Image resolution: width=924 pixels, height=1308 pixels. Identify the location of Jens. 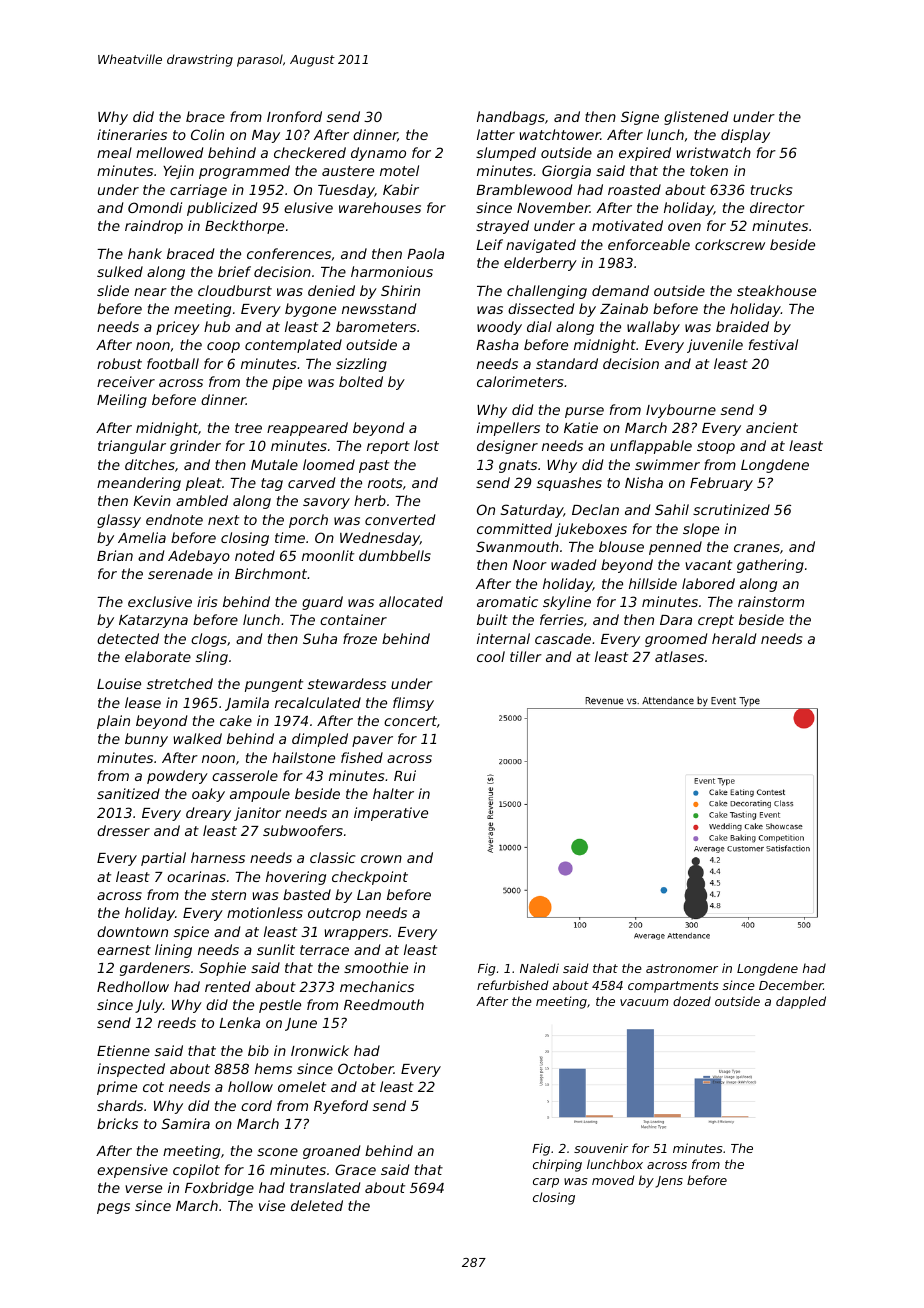
(669, 1182).
